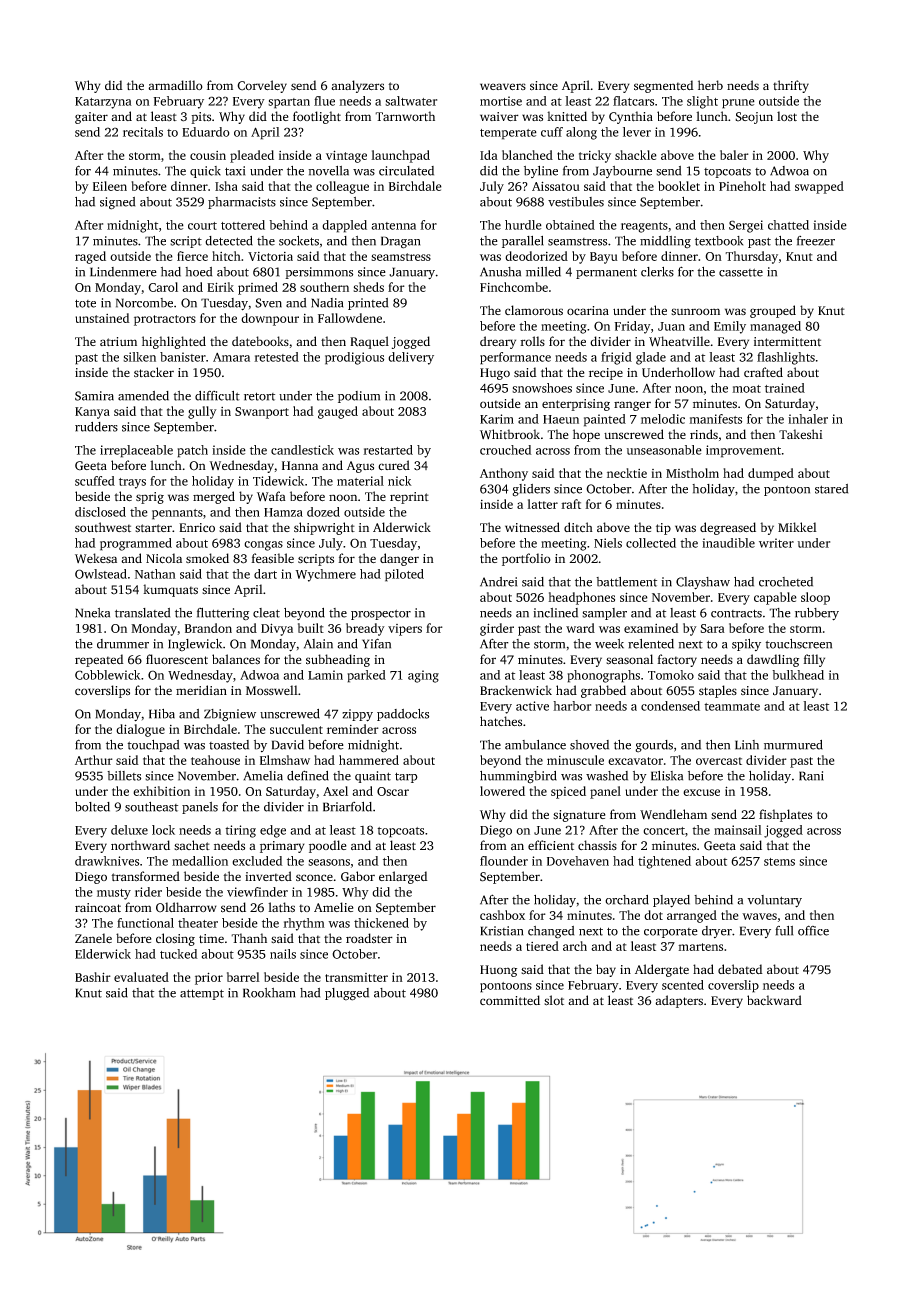 This screenshot has width=924, height=1308. I want to click on disclosed, so click(100, 512).
